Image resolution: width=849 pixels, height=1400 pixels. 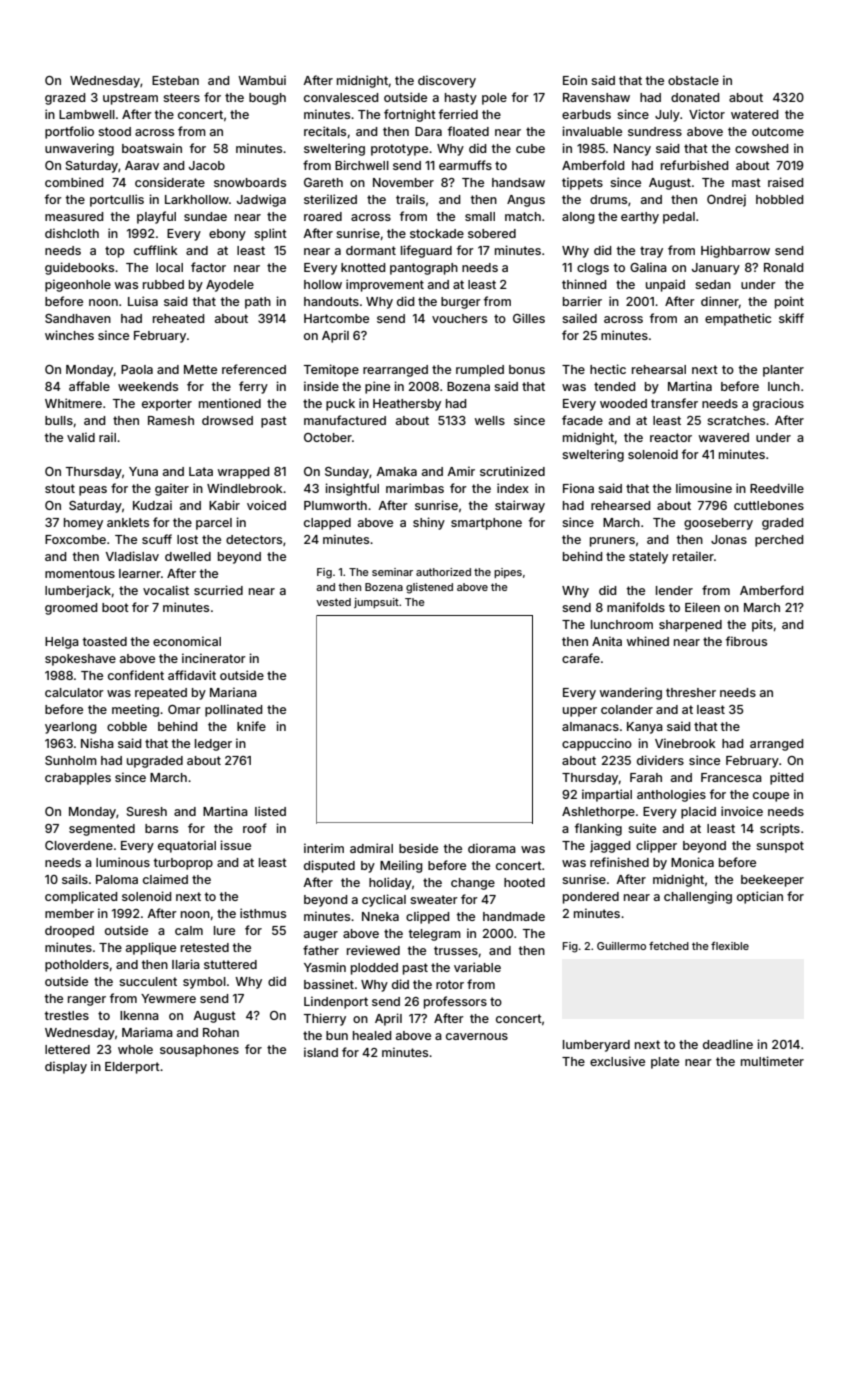 What do you see at coordinates (447, 81) in the screenshot?
I see `discovery` at bounding box center [447, 81].
